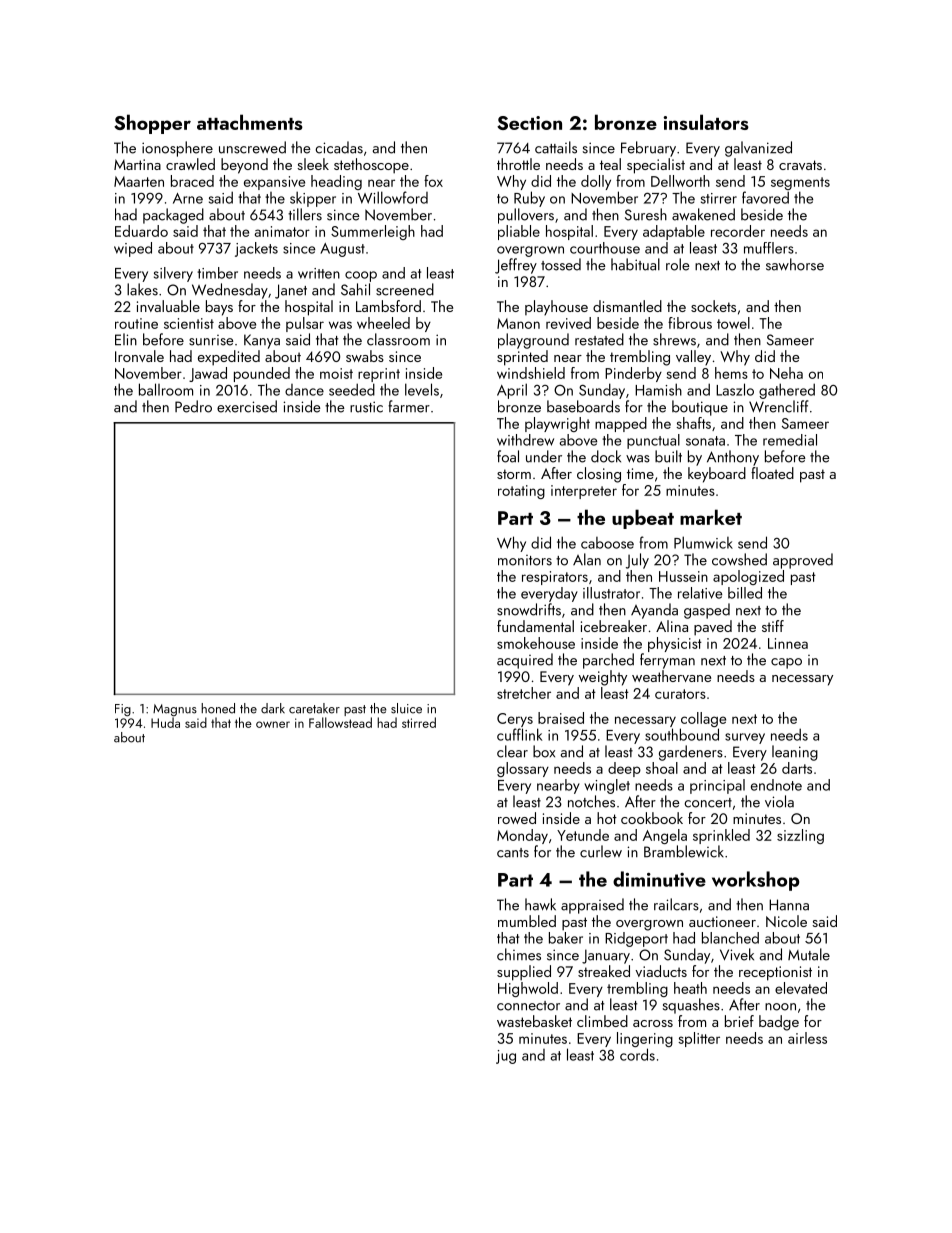 The height and width of the document is (1233, 952). I want to click on ballroom, so click(166, 389).
